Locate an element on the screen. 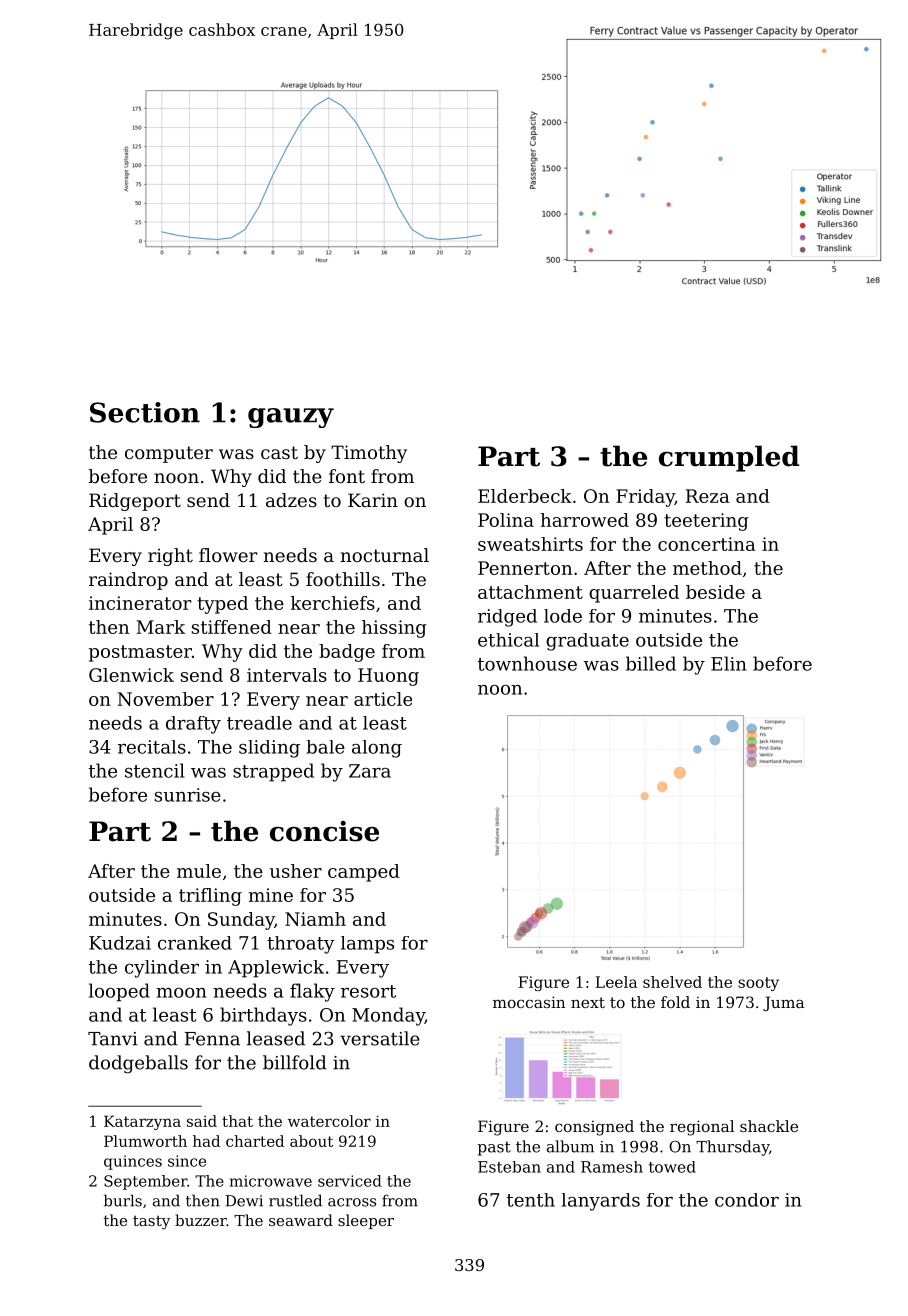  billed is located at coordinates (651, 663).
